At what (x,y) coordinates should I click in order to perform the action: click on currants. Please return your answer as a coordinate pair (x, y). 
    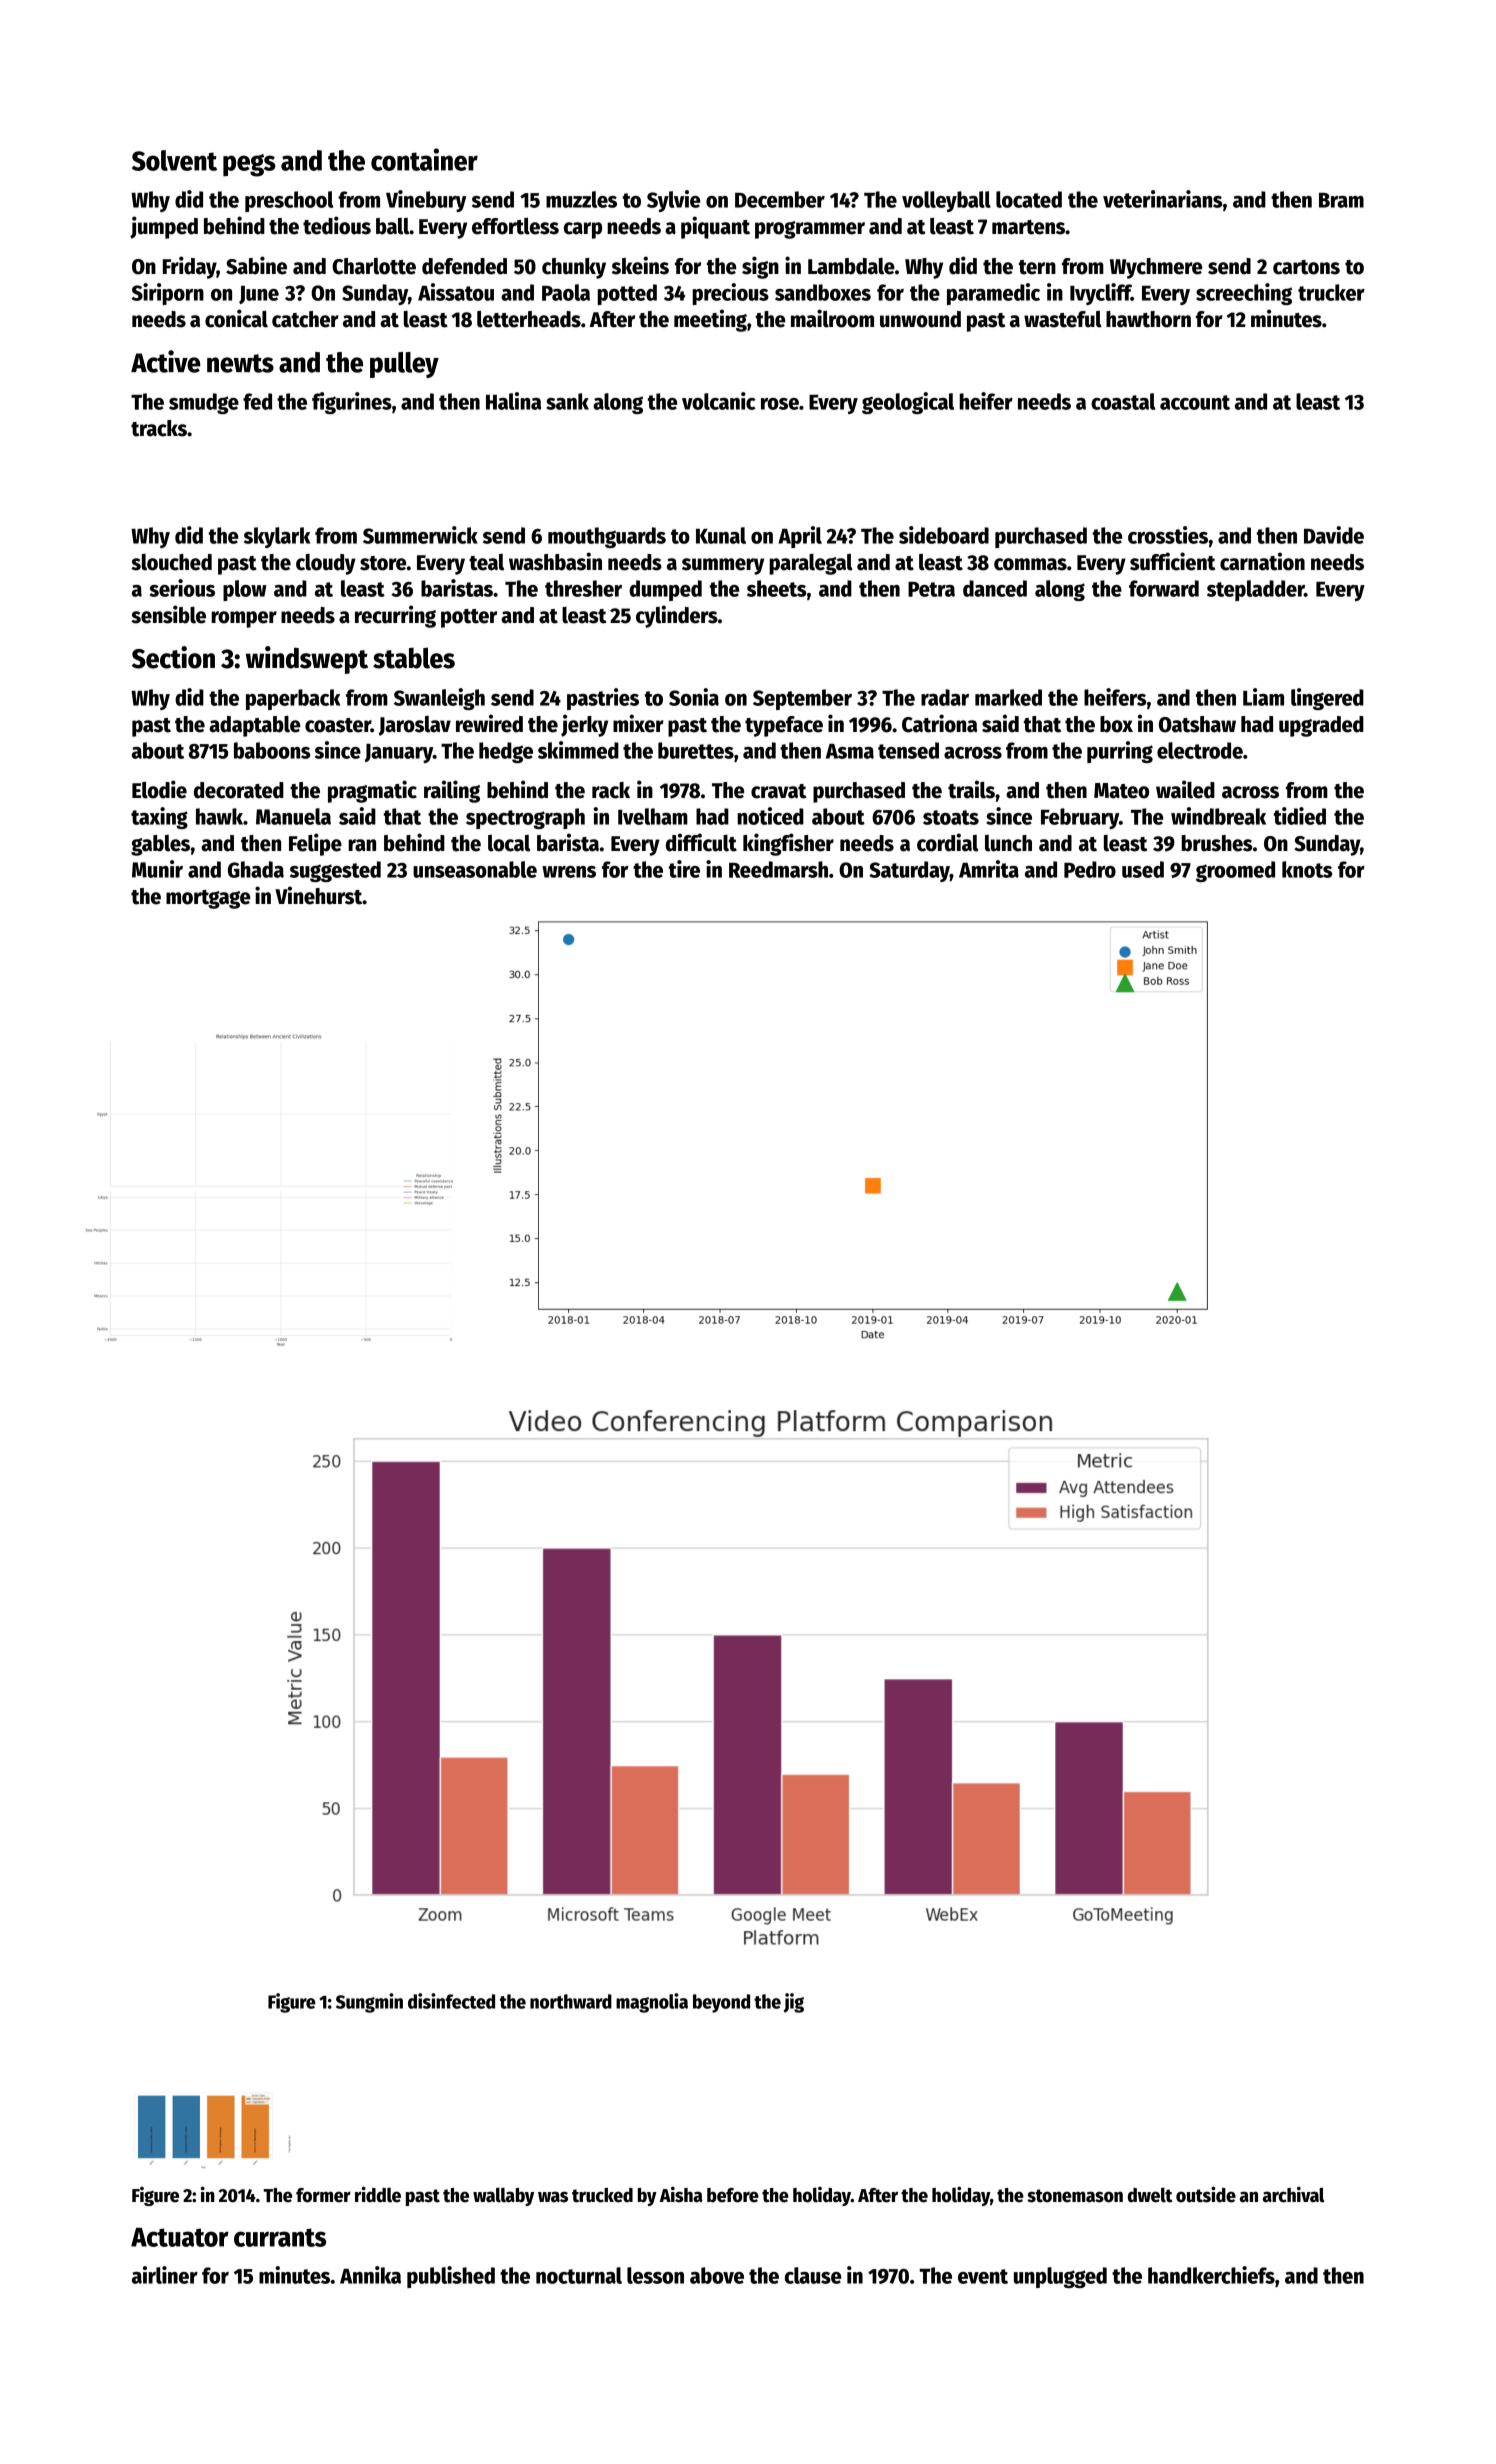
    Looking at the image, I should click on (280, 2237).
